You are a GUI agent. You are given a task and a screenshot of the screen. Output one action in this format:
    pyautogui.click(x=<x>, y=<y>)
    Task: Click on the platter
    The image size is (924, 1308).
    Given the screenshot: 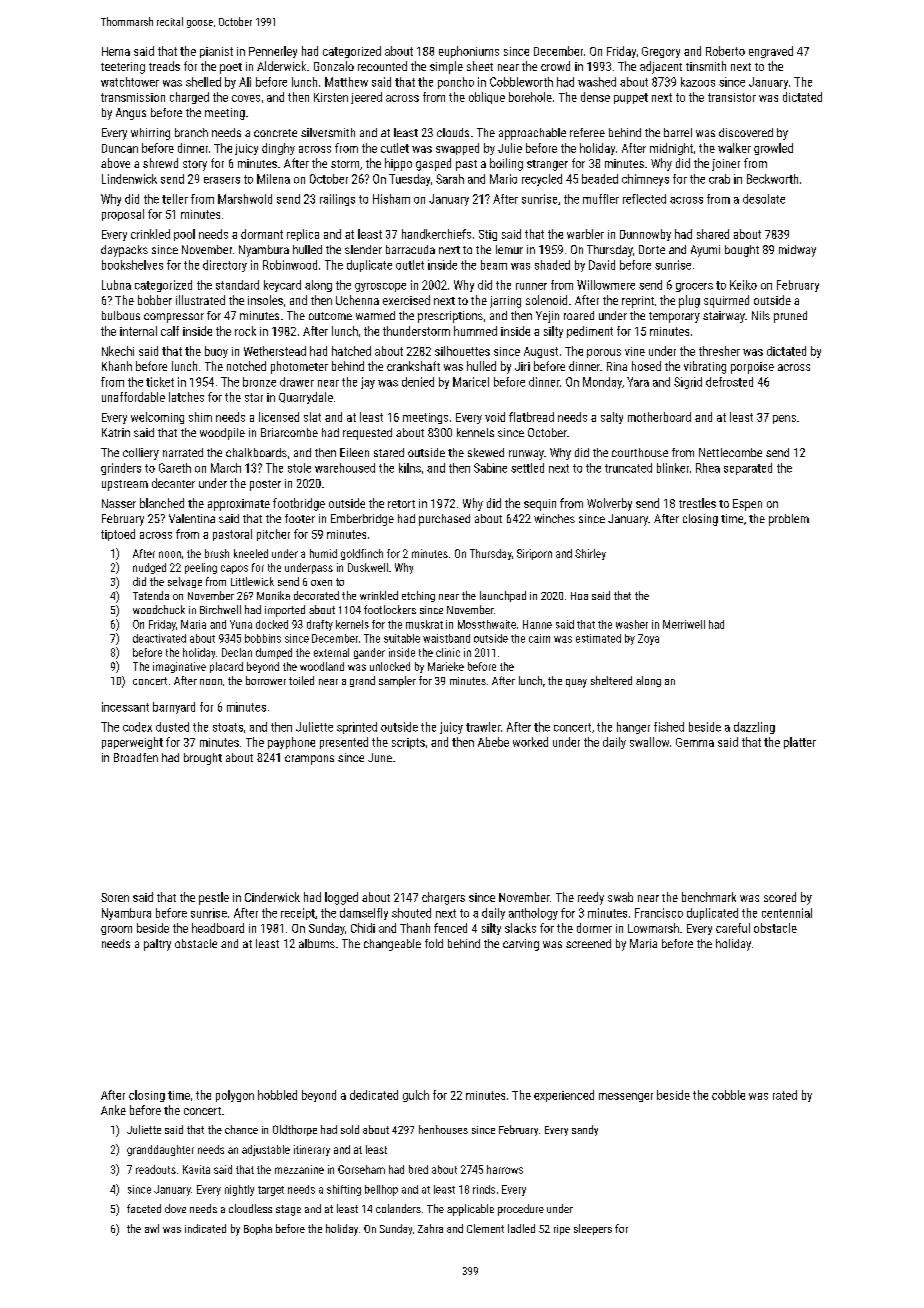 What is the action you would take?
    pyautogui.click(x=800, y=743)
